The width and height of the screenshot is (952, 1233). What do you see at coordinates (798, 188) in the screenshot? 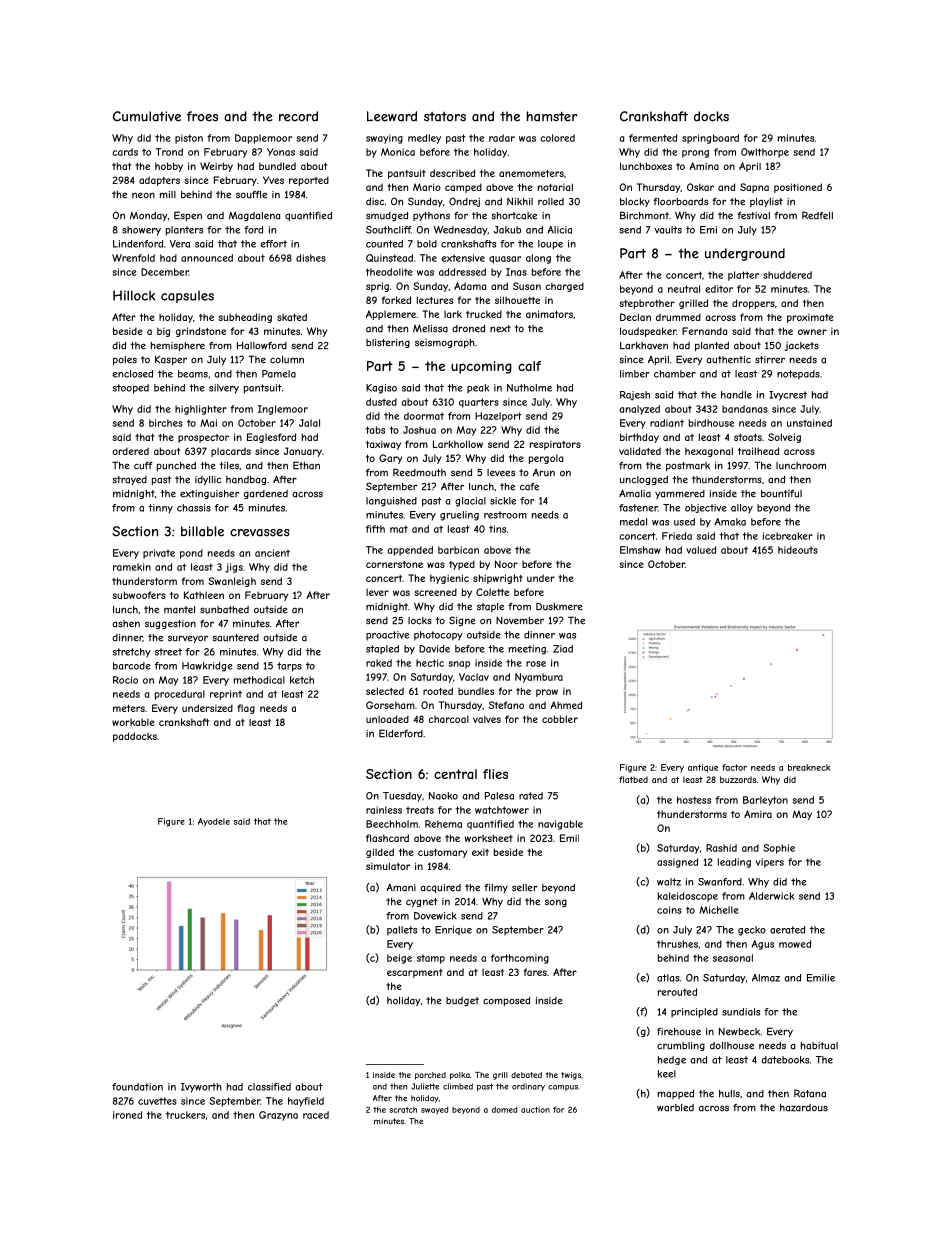
I see `positioned` at bounding box center [798, 188].
